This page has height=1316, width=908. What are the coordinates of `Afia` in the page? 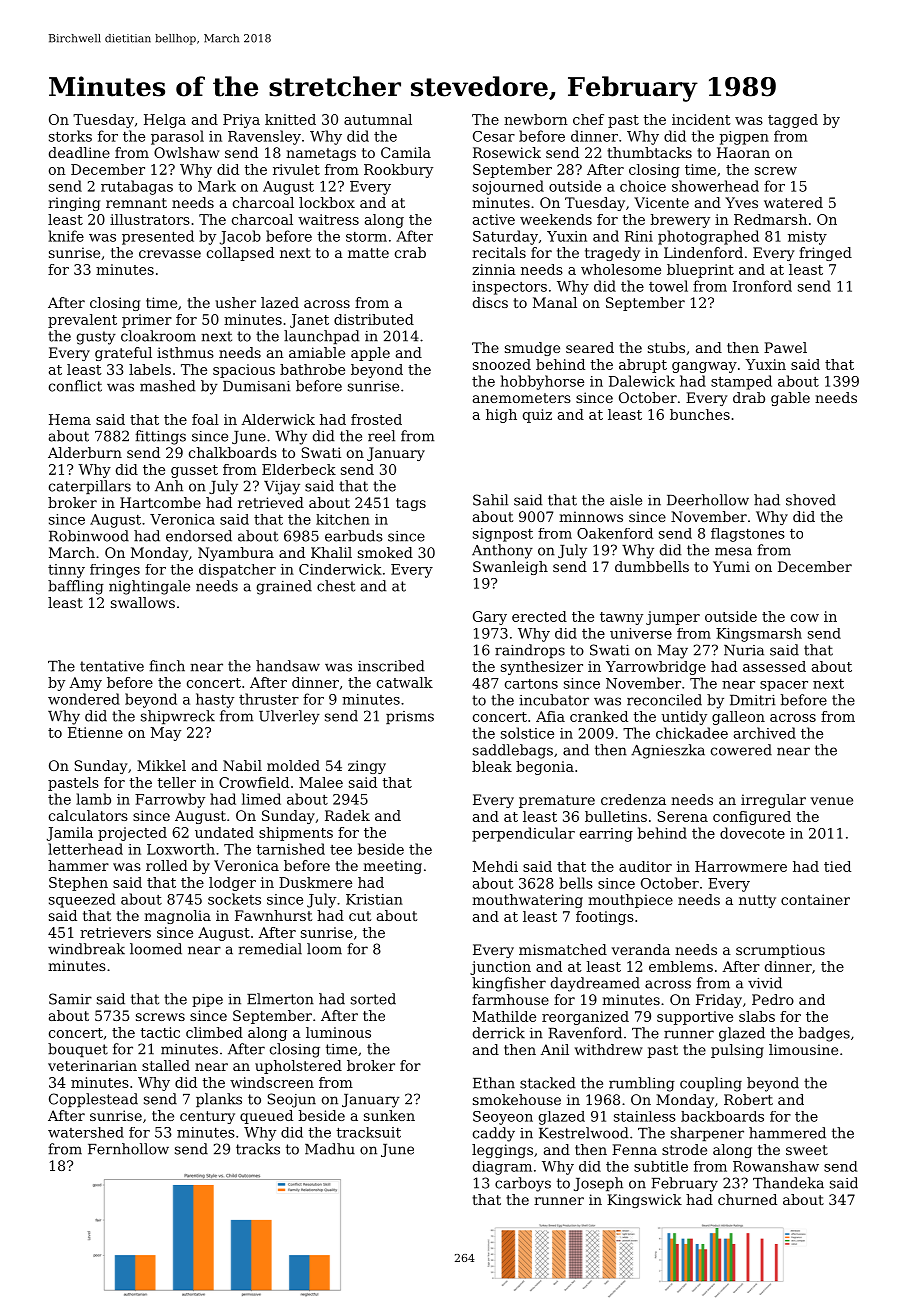 It's located at (550, 716).
